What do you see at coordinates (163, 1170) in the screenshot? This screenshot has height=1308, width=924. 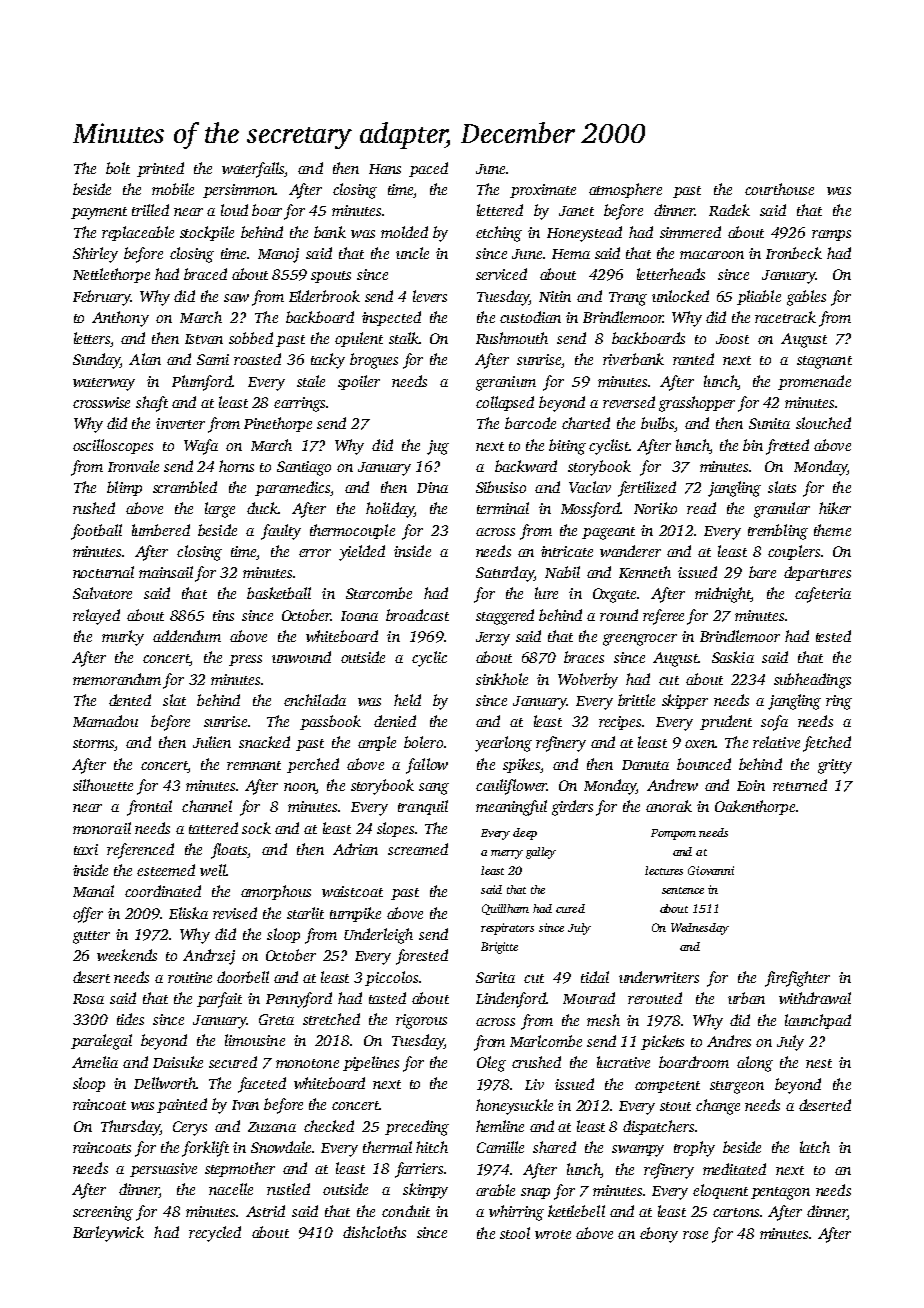 I see `persuasive` at bounding box center [163, 1170].
